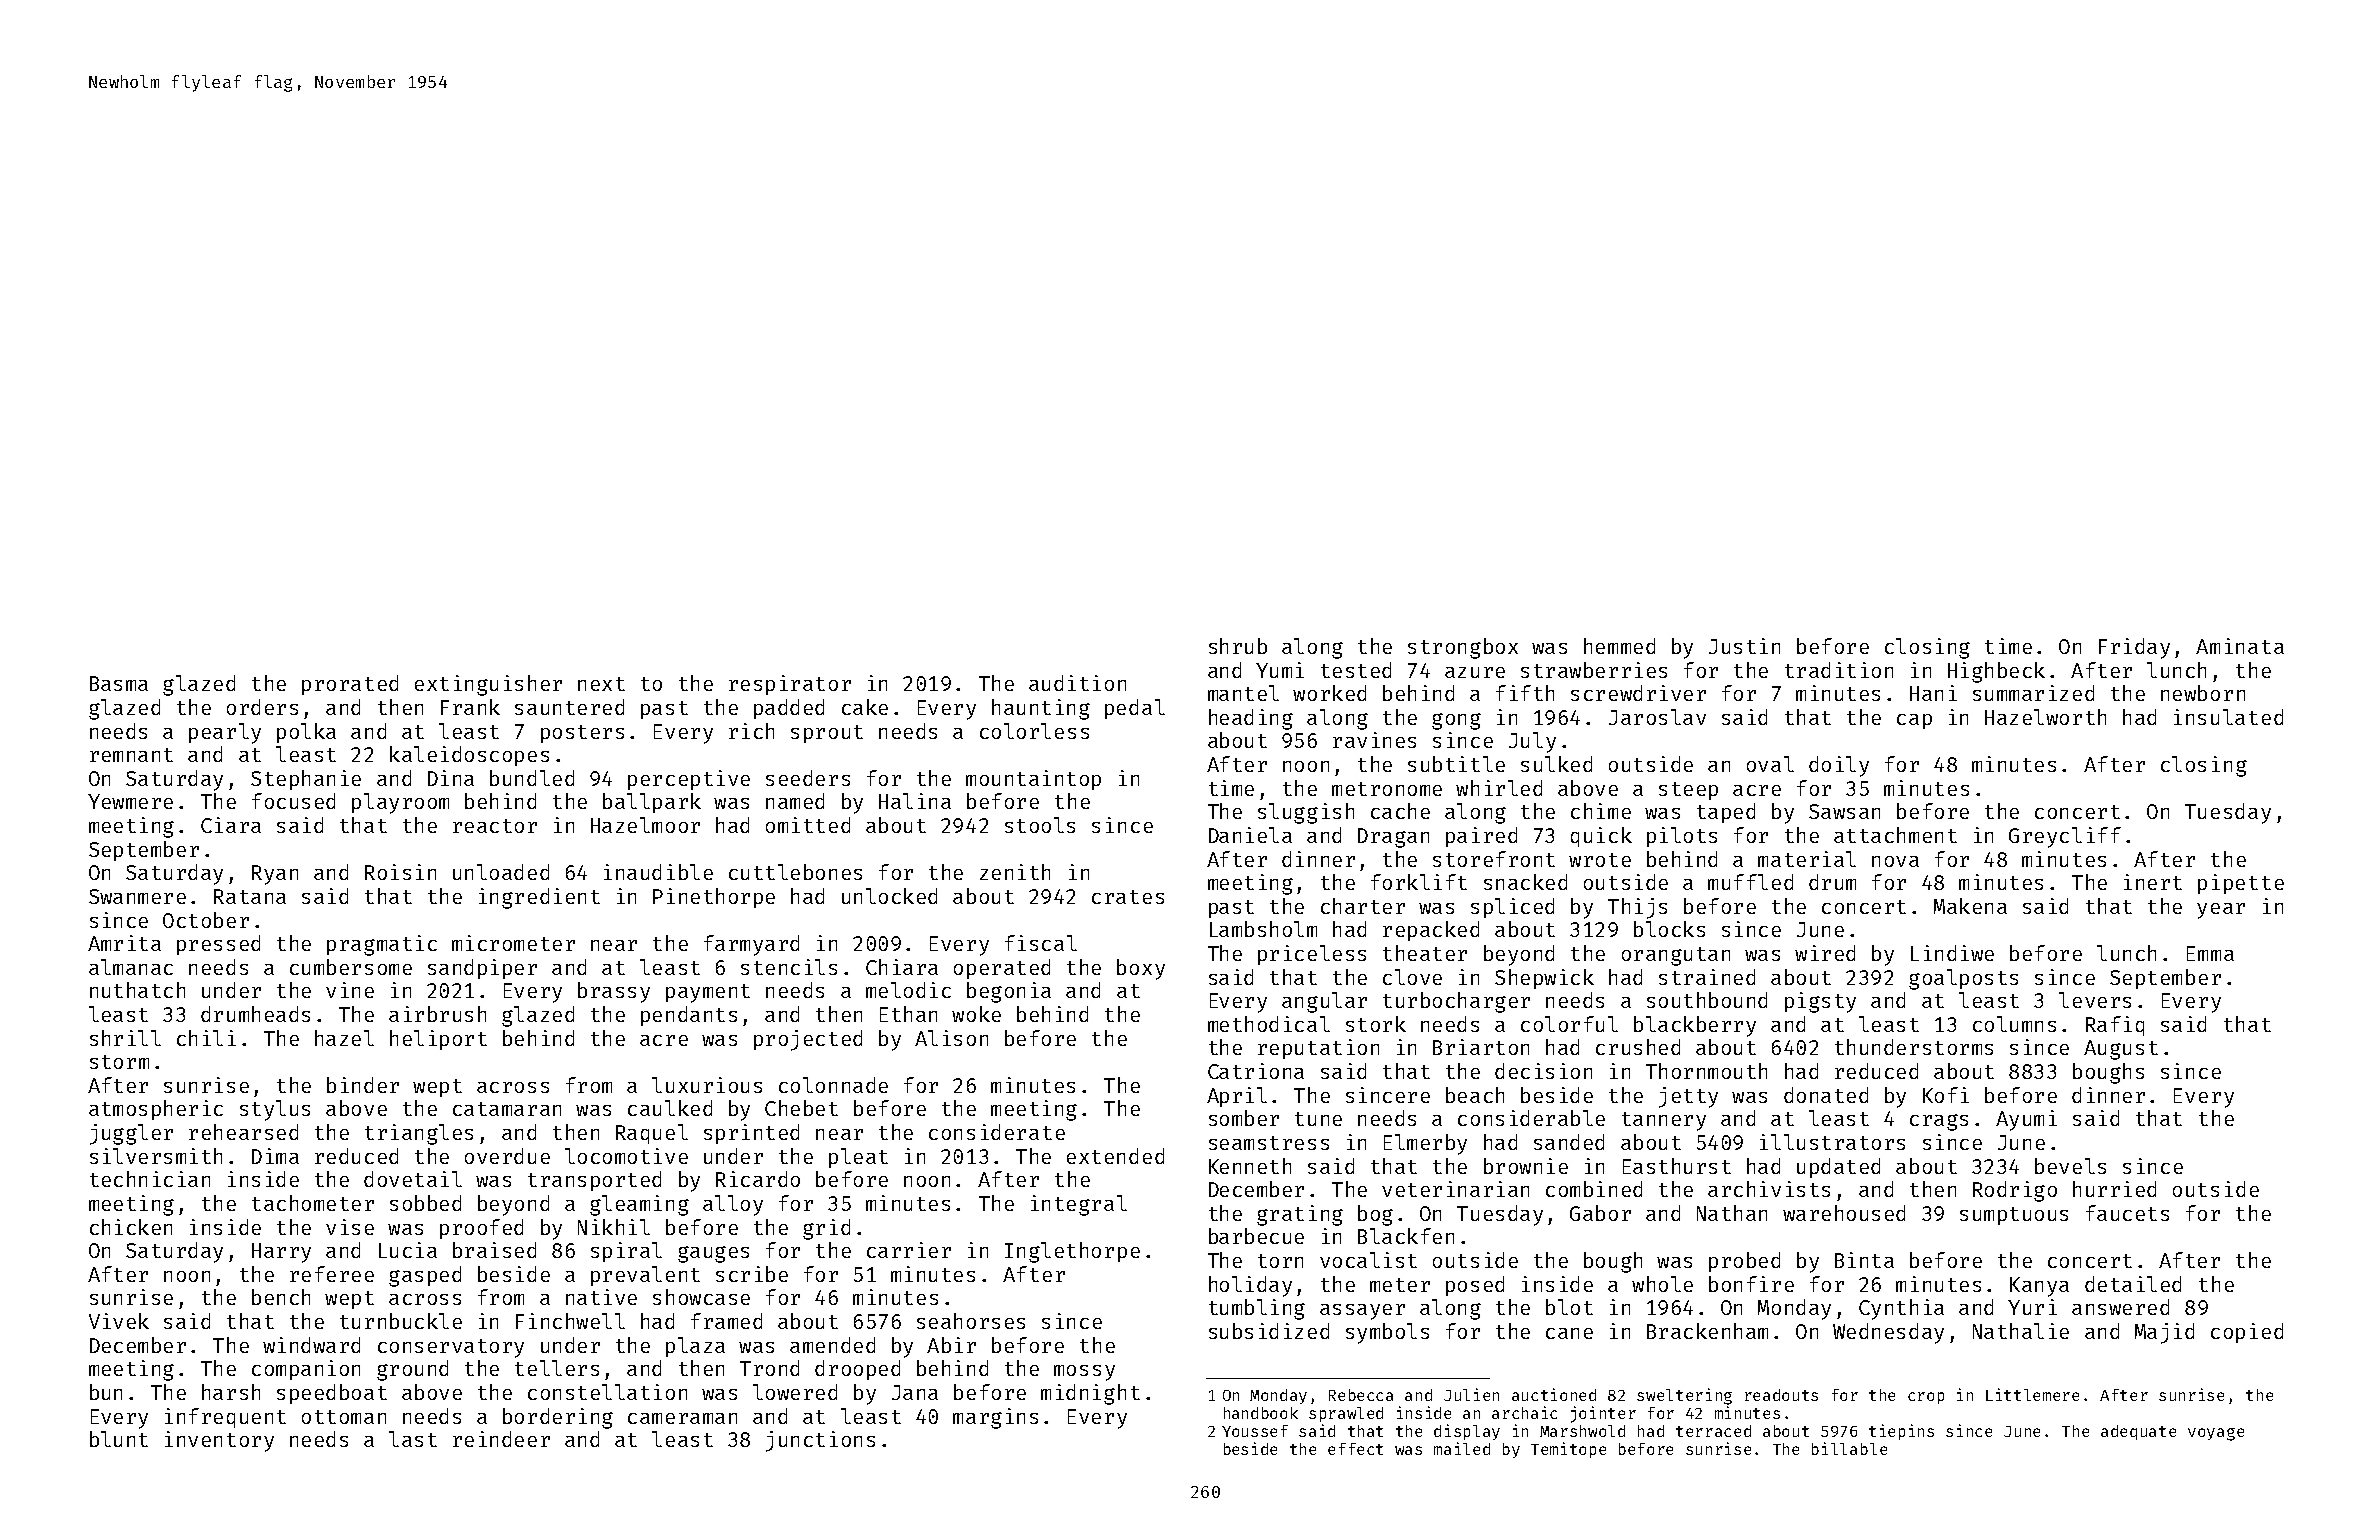 The height and width of the screenshot is (1540, 2380). I want to click on crates, so click(1128, 897).
